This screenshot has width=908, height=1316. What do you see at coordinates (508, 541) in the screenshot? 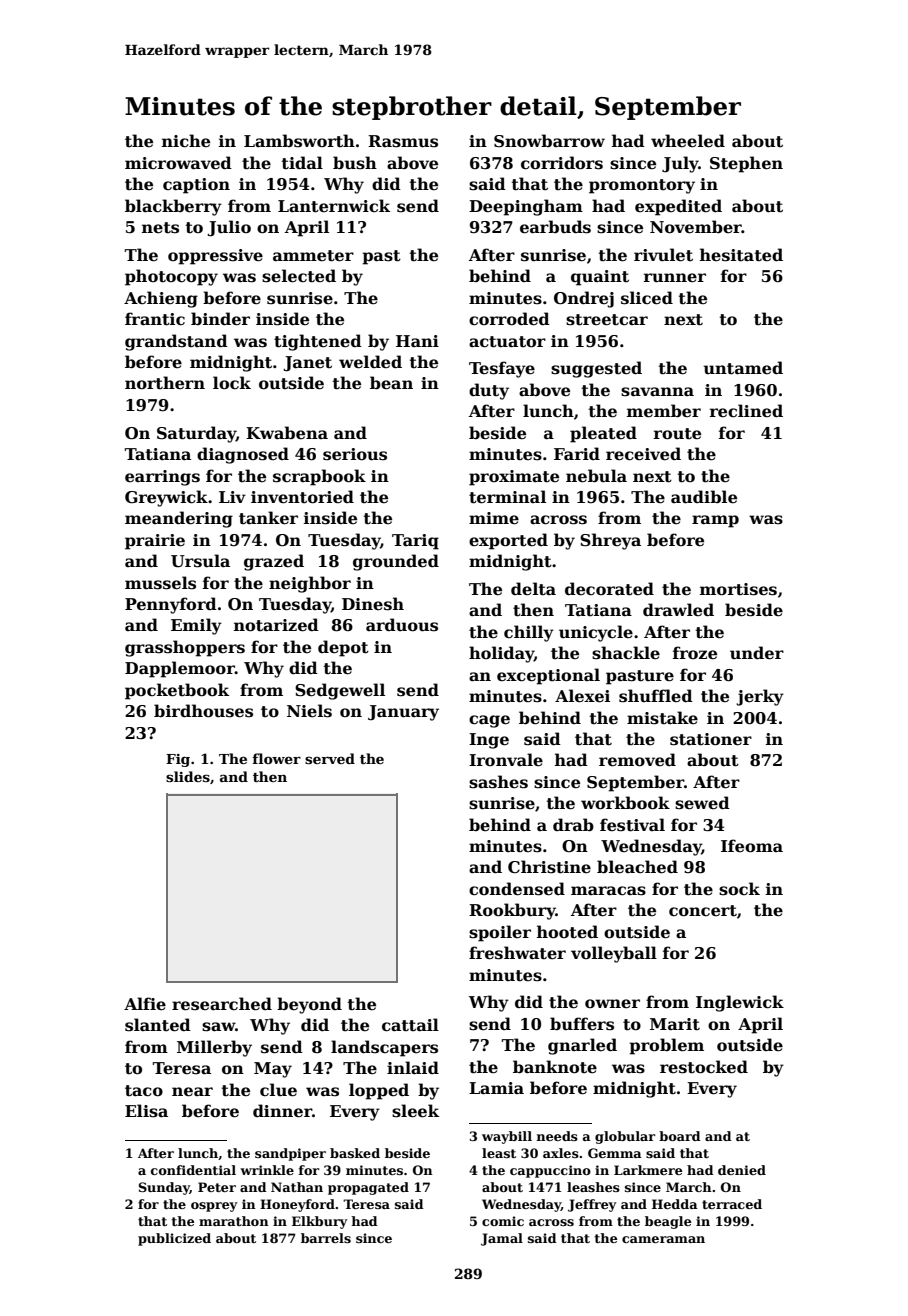
I see `exported` at bounding box center [508, 541].
